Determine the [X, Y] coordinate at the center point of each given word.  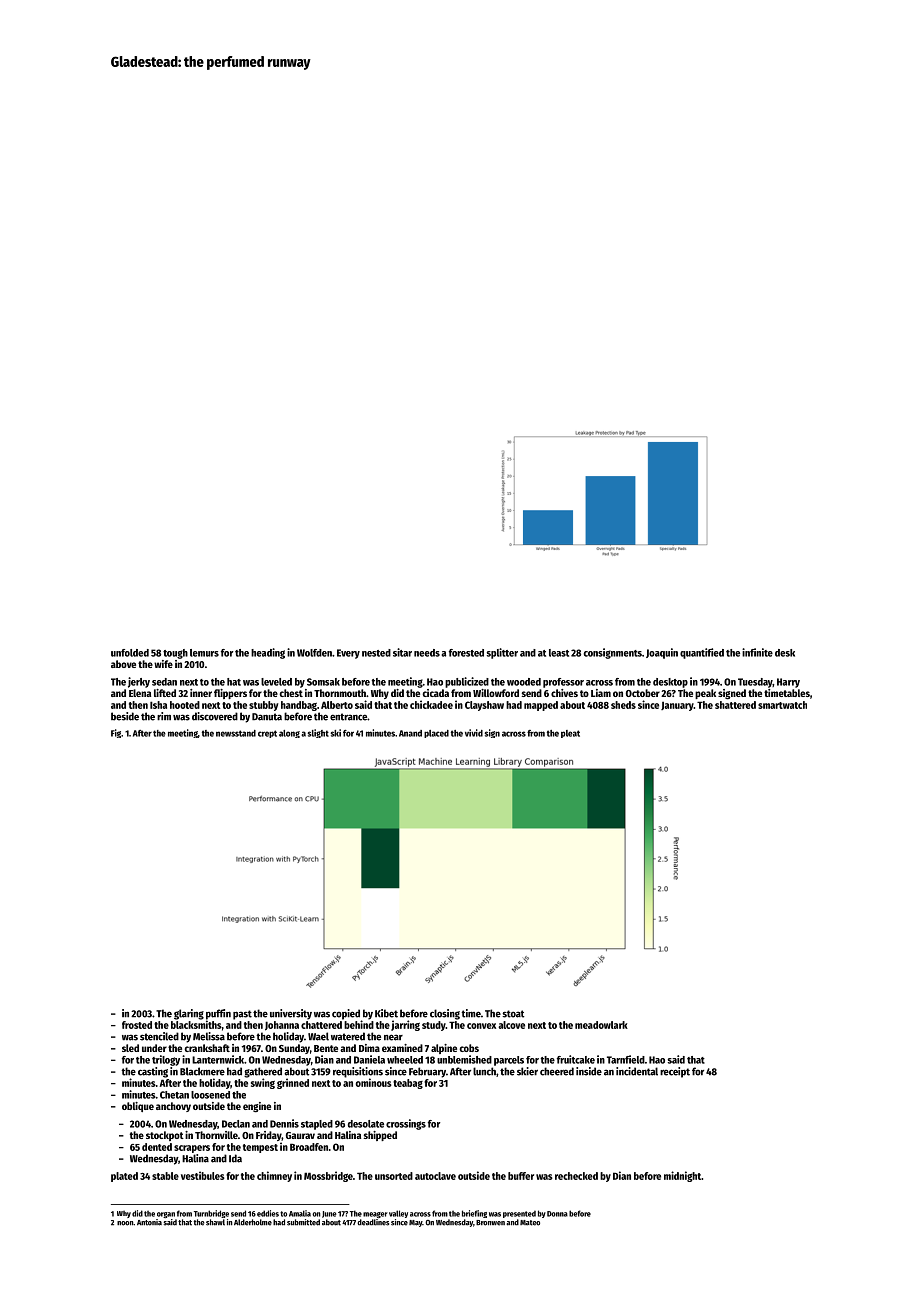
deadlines [373, 1222]
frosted [137, 1025]
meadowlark [601, 1025]
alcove [511, 1025]
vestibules [203, 1175]
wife [163, 664]
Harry [788, 683]
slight [318, 733]
